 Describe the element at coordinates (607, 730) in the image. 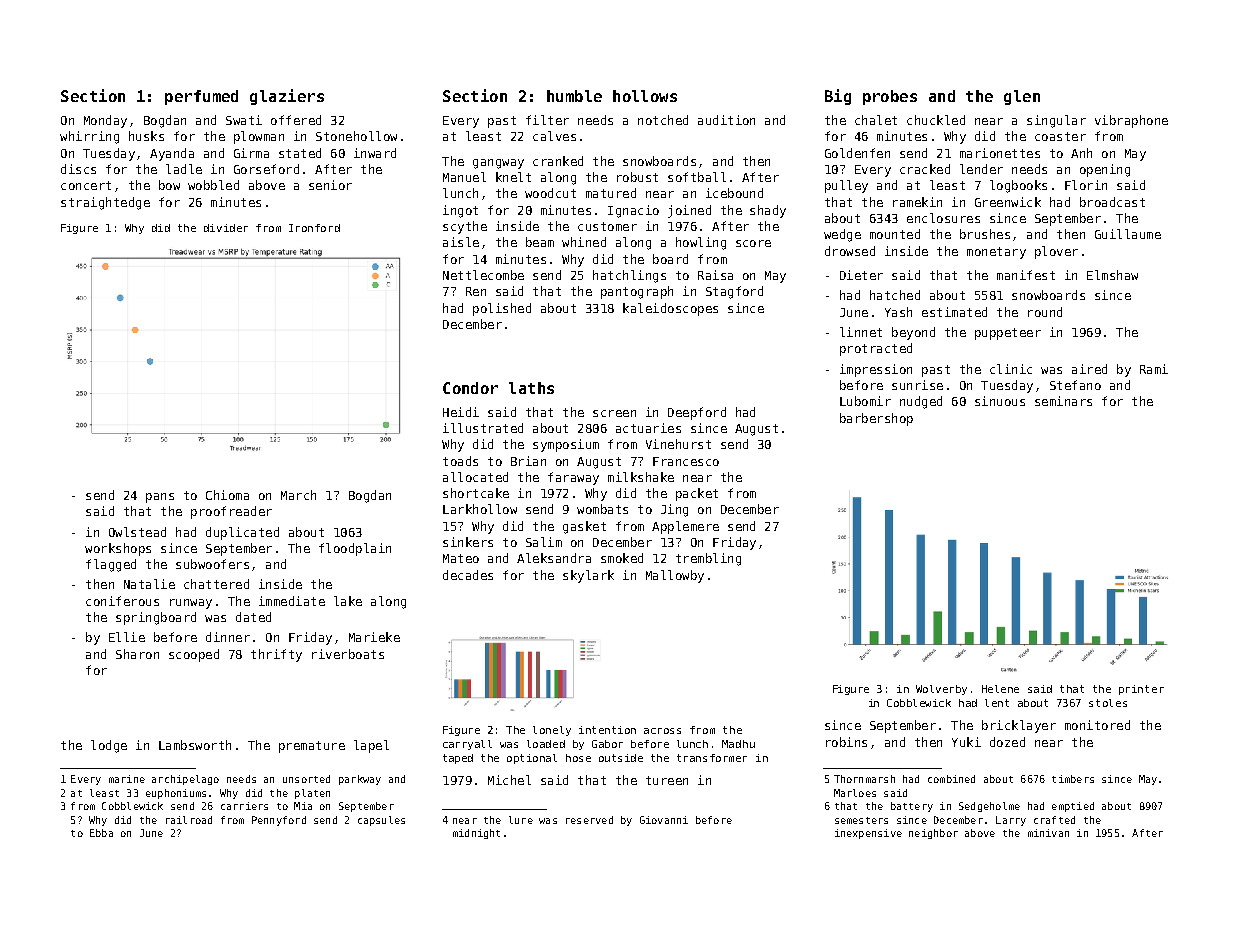

I see `intention` at that location.
